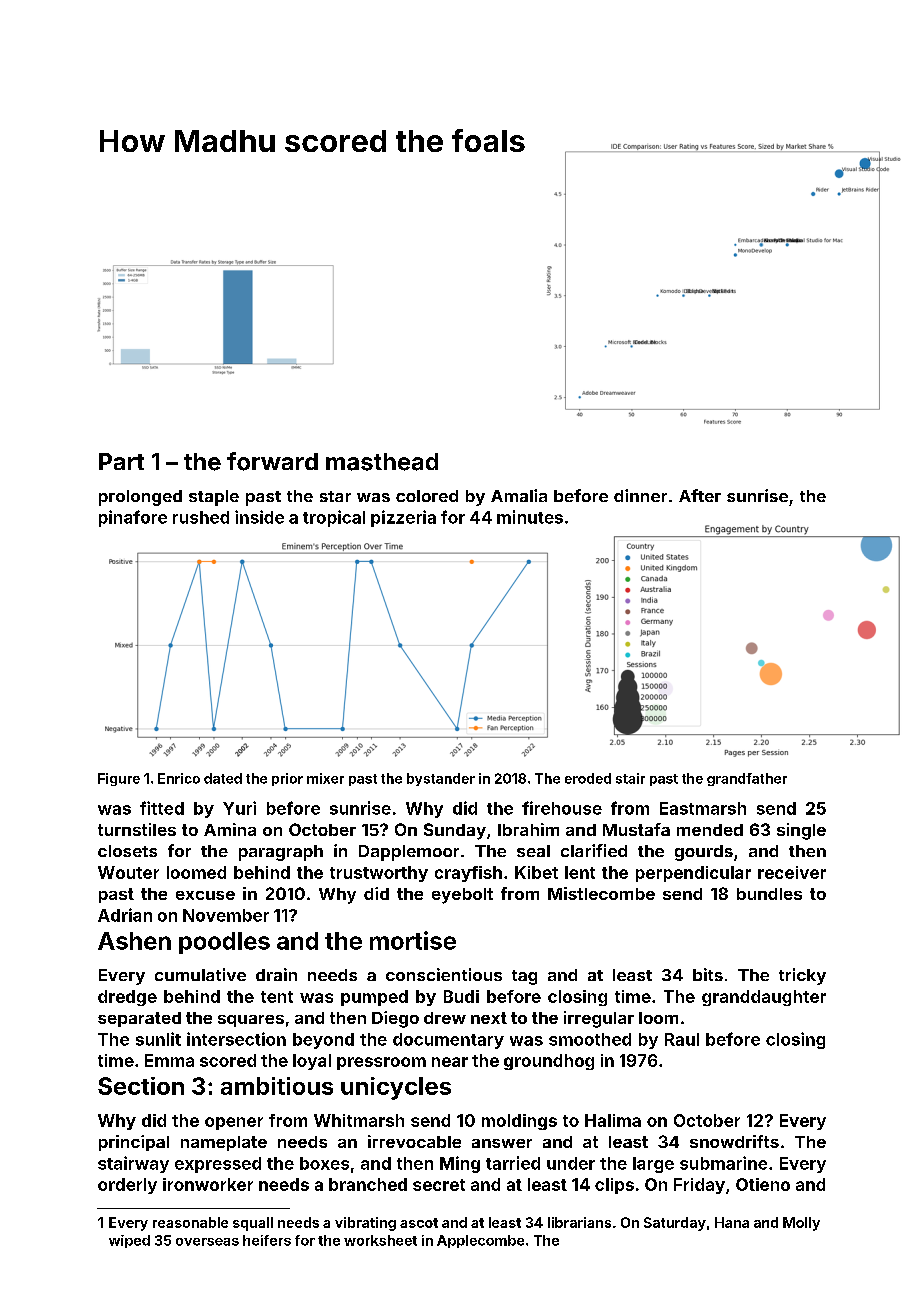 The width and height of the screenshot is (924, 1308). Describe the element at coordinates (448, 1041) in the screenshot. I see `documentary` at that location.
